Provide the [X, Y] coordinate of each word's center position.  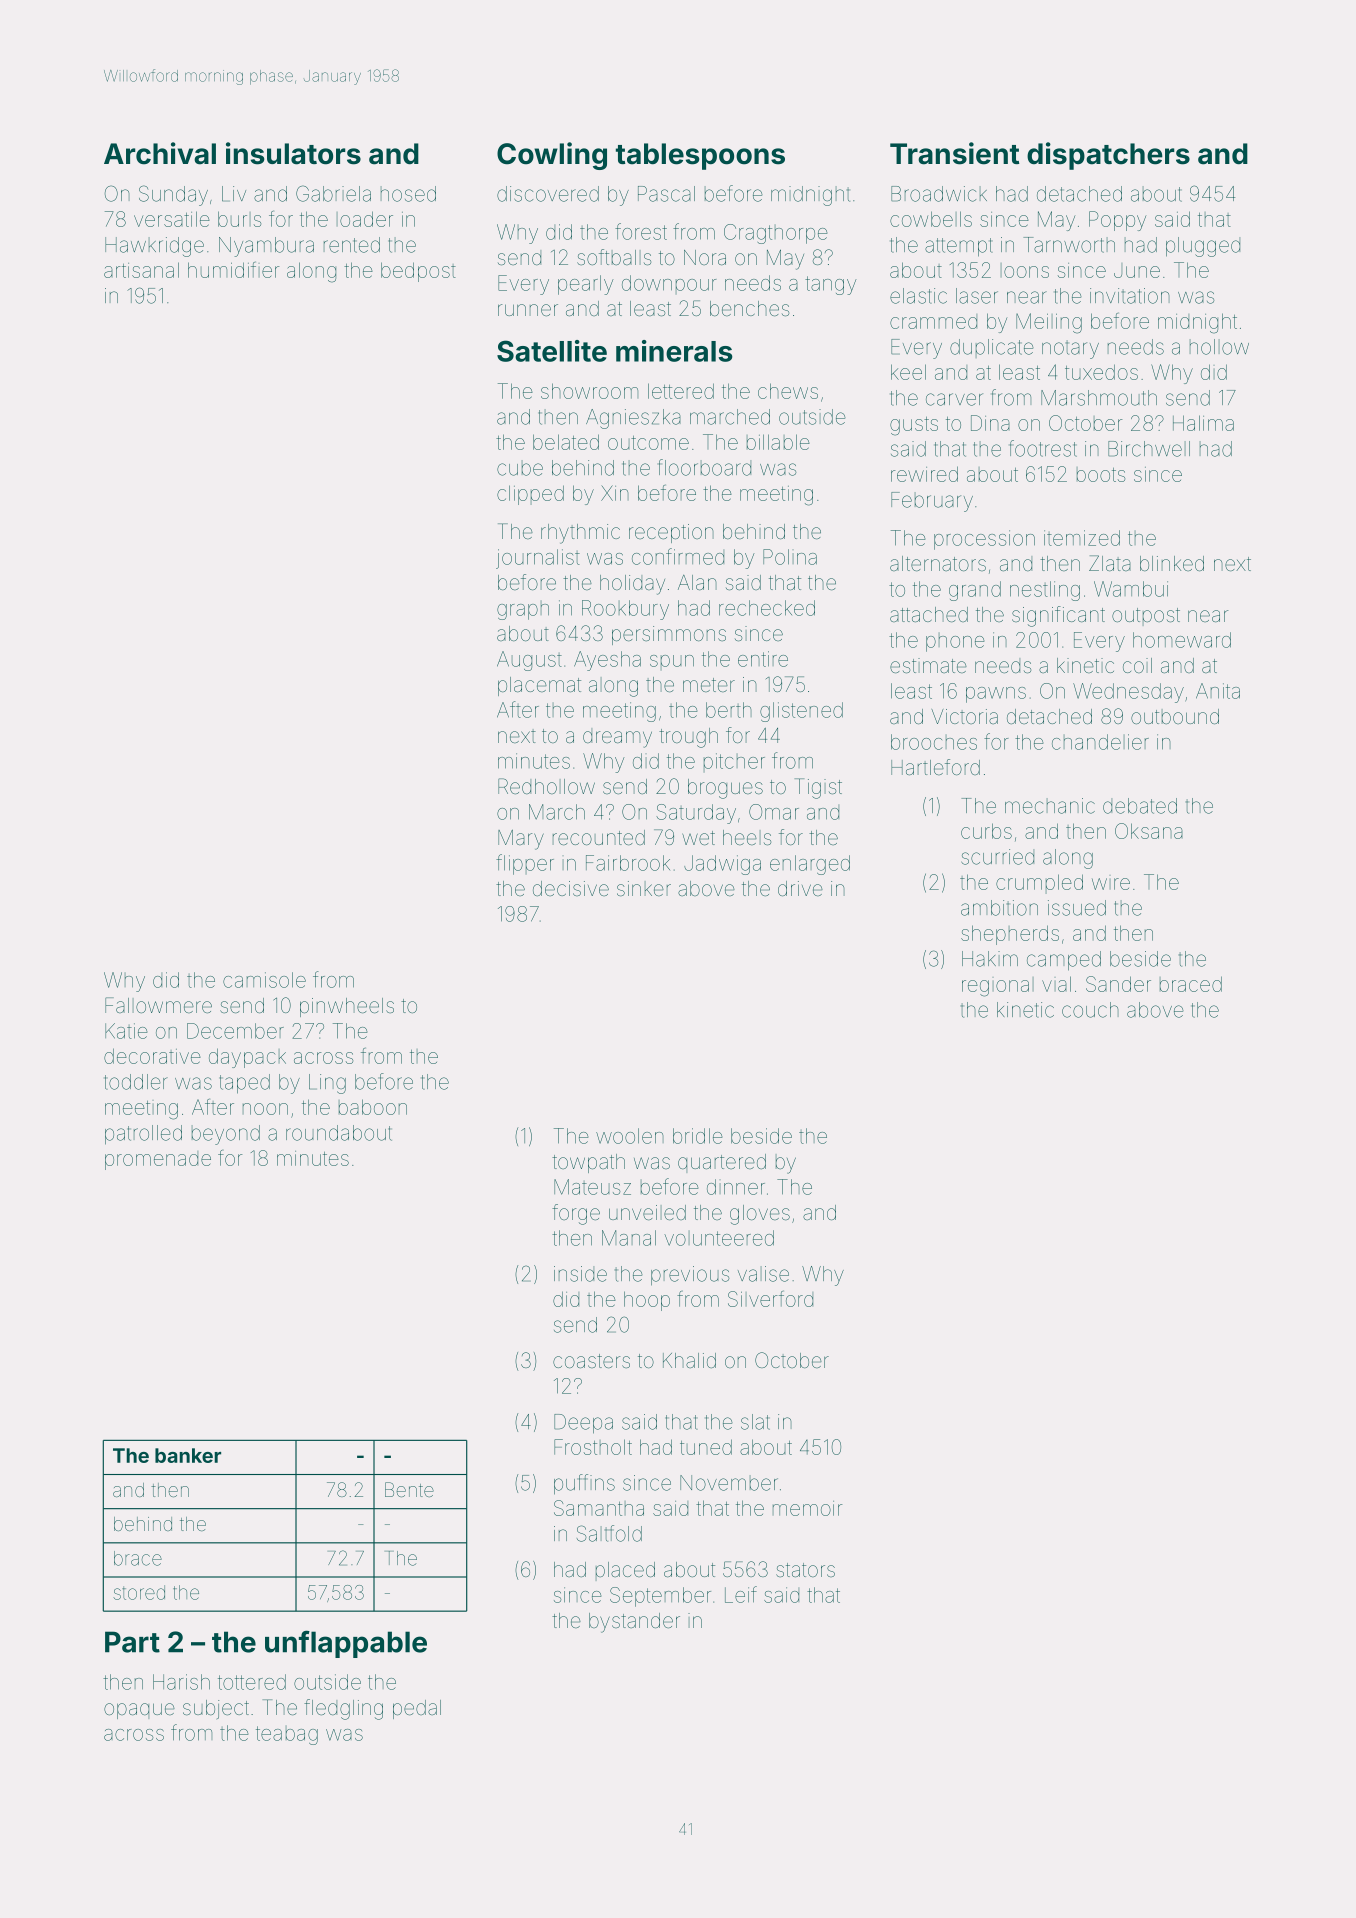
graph [523, 610]
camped [1064, 961]
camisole [264, 980]
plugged [1203, 247]
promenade [158, 1160]
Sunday [173, 195]
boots [1101, 474]
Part [132, 1642]
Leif [741, 1594]
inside [580, 1274]
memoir [807, 1508]
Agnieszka [633, 419]
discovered [548, 194]
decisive [571, 888]
